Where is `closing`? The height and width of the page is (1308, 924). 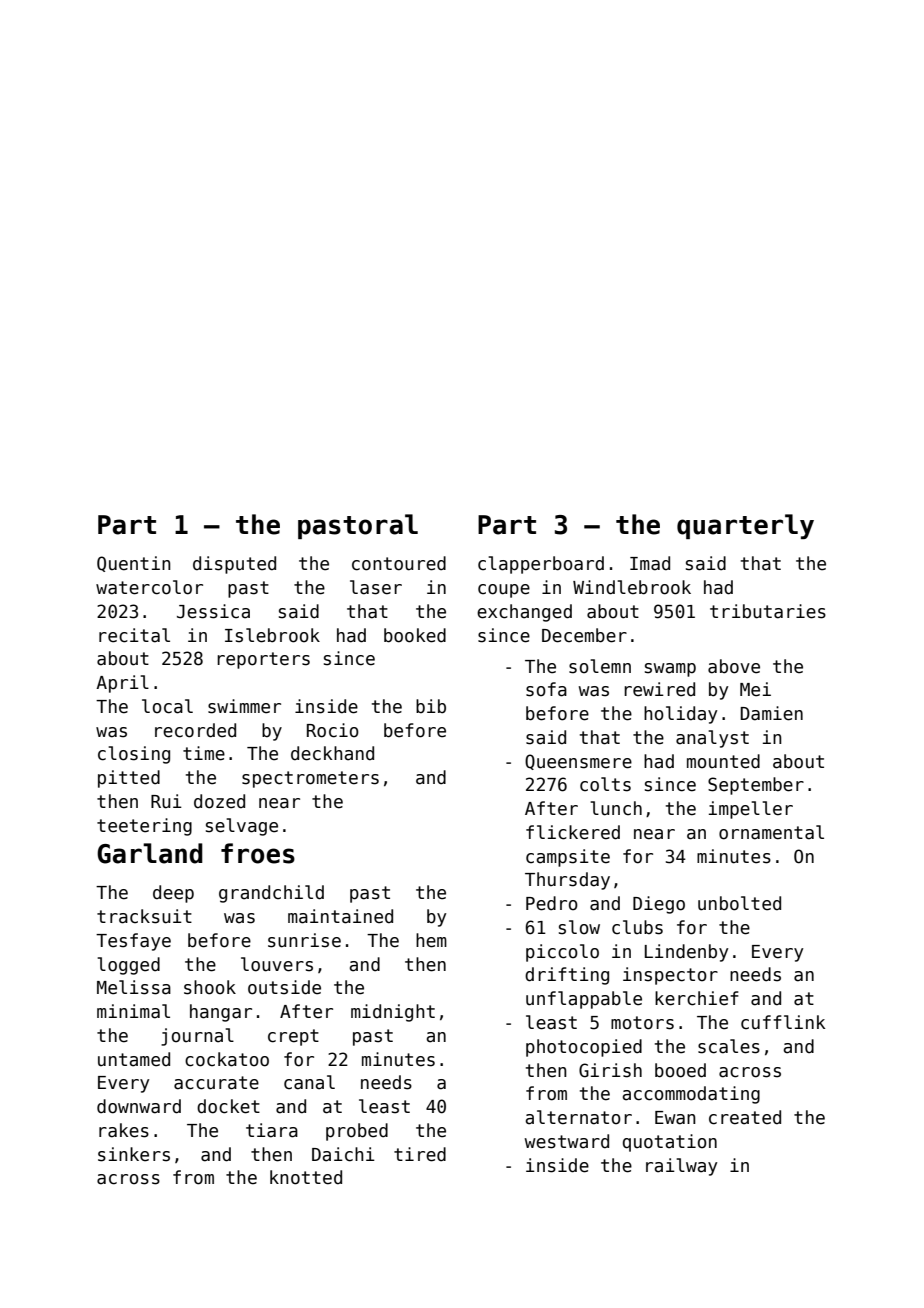 closing is located at coordinates (134, 755).
